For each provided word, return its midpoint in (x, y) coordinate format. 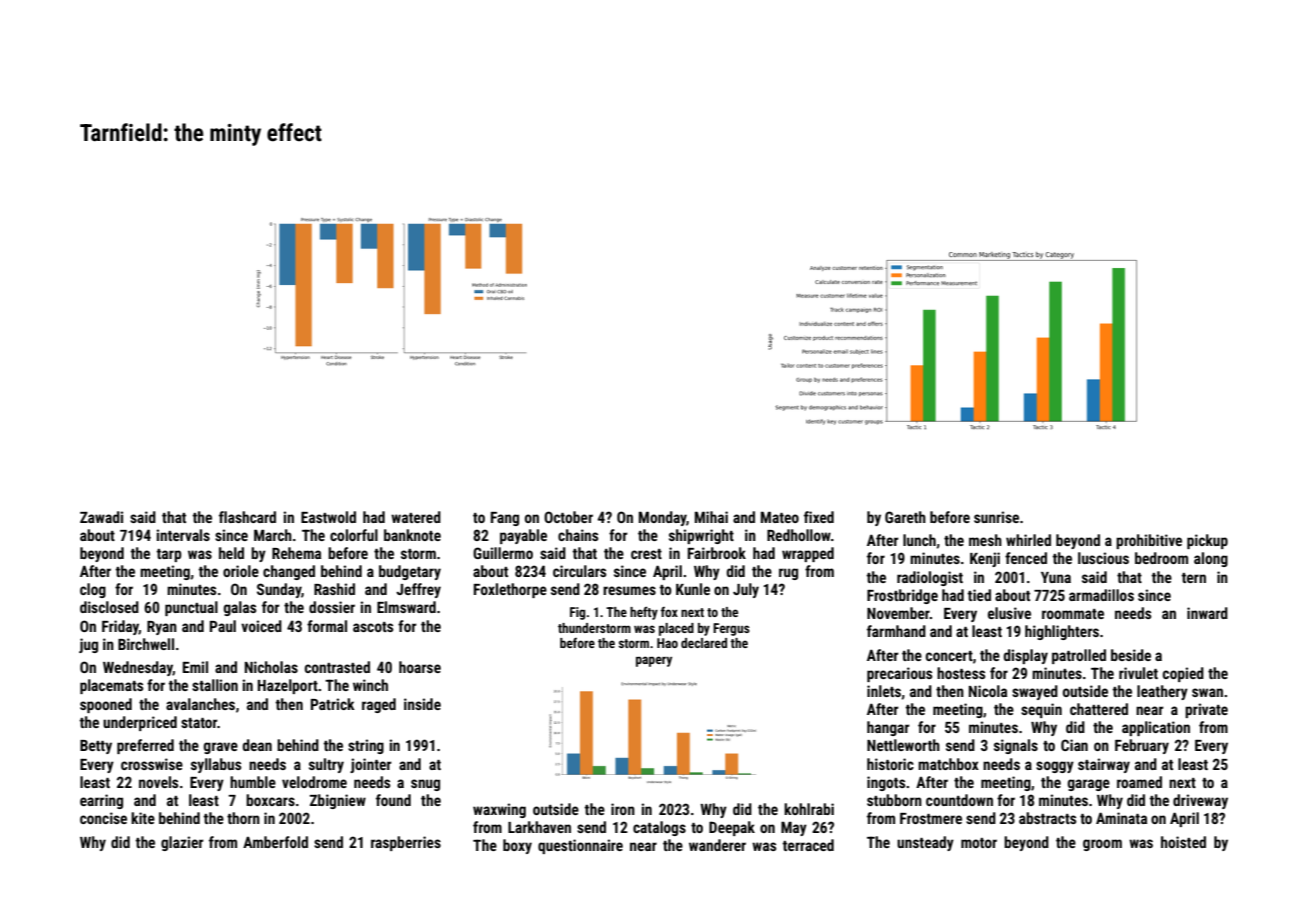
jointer (371, 765)
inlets (884, 691)
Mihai (711, 517)
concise (103, 818)
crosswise (152, 764)
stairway (1104, 765)
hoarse (420, 667)
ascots (373, 627)
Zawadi (101, 517)
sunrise (996, 517)
